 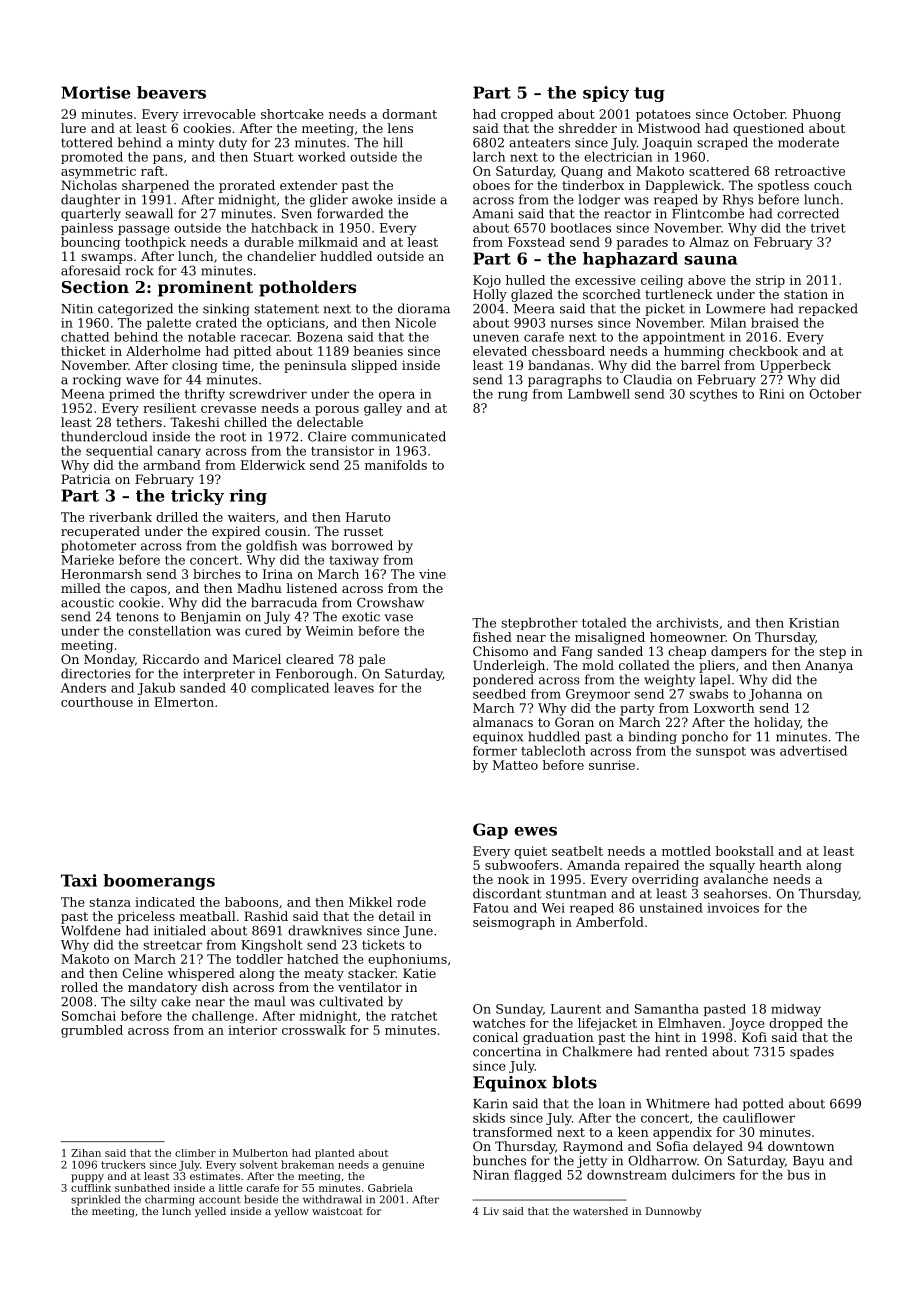 What do you see at coordinates (86, 1153) in the document?
I see `Zihan` at bounding box center [86, 1153].
